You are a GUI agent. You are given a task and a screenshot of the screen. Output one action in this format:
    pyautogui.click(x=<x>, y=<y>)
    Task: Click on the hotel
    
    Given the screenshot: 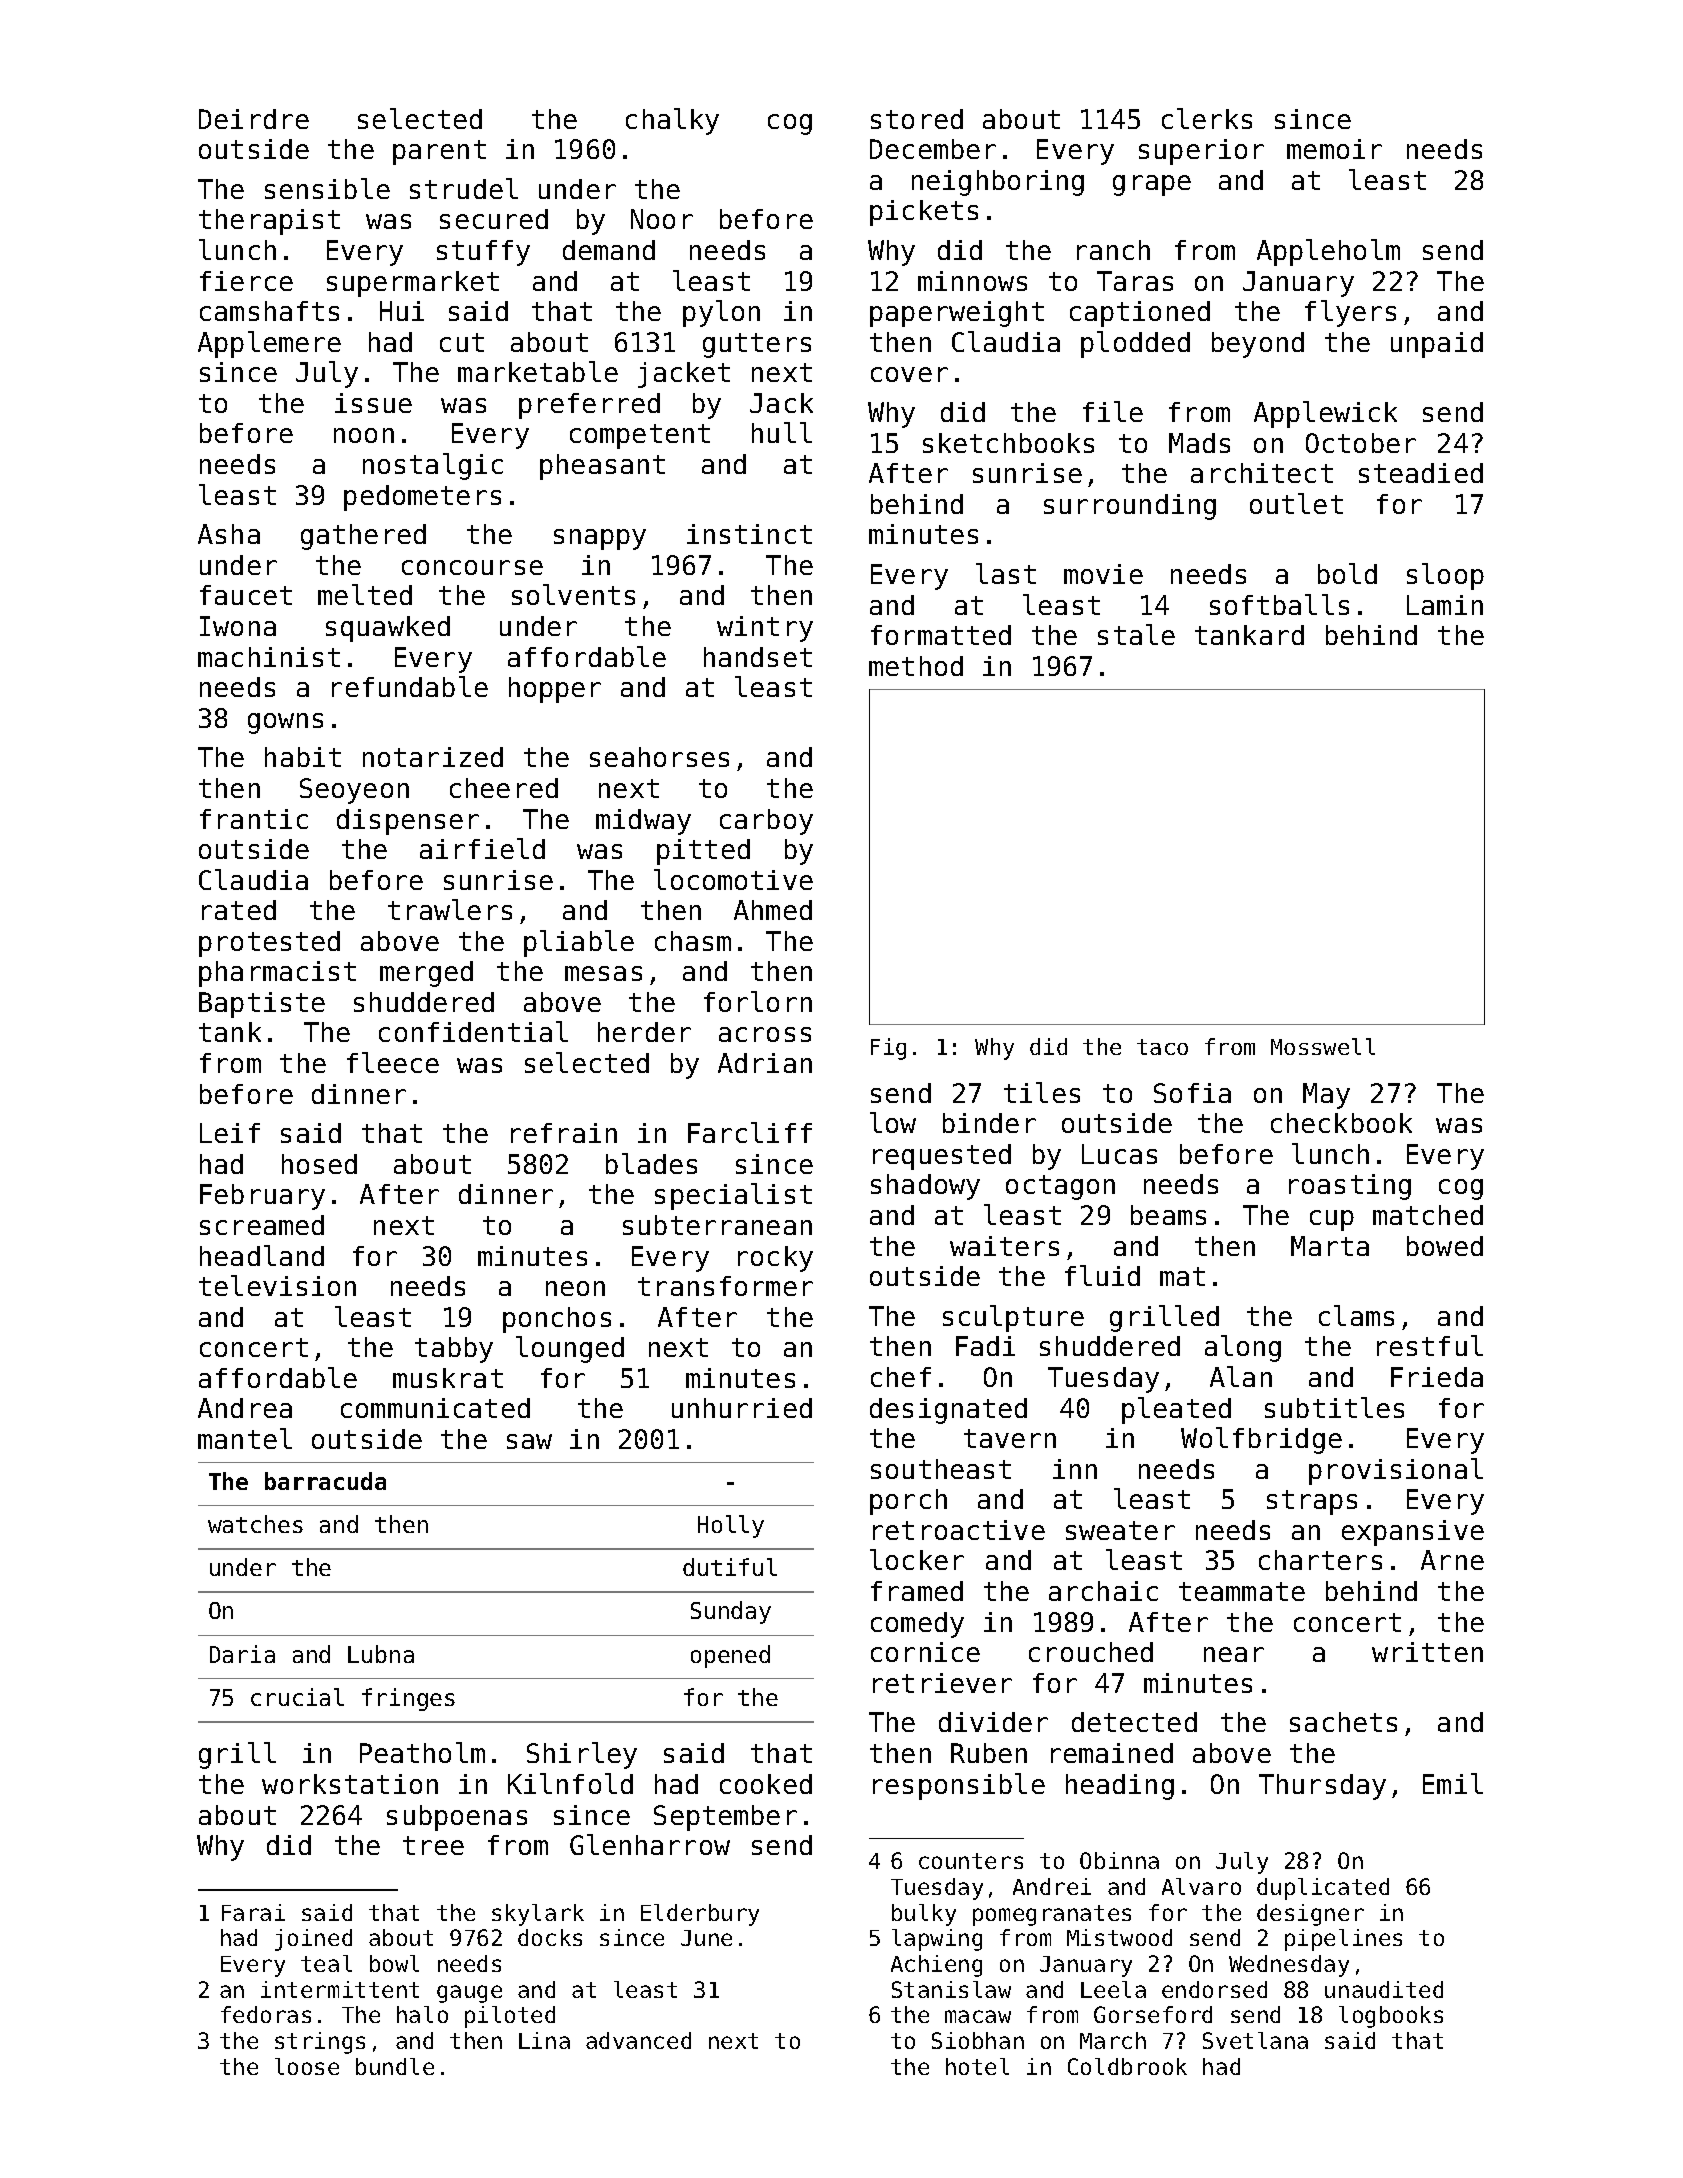 What is the action you would take?
    pyautogui.click(x=977, y=2066)
